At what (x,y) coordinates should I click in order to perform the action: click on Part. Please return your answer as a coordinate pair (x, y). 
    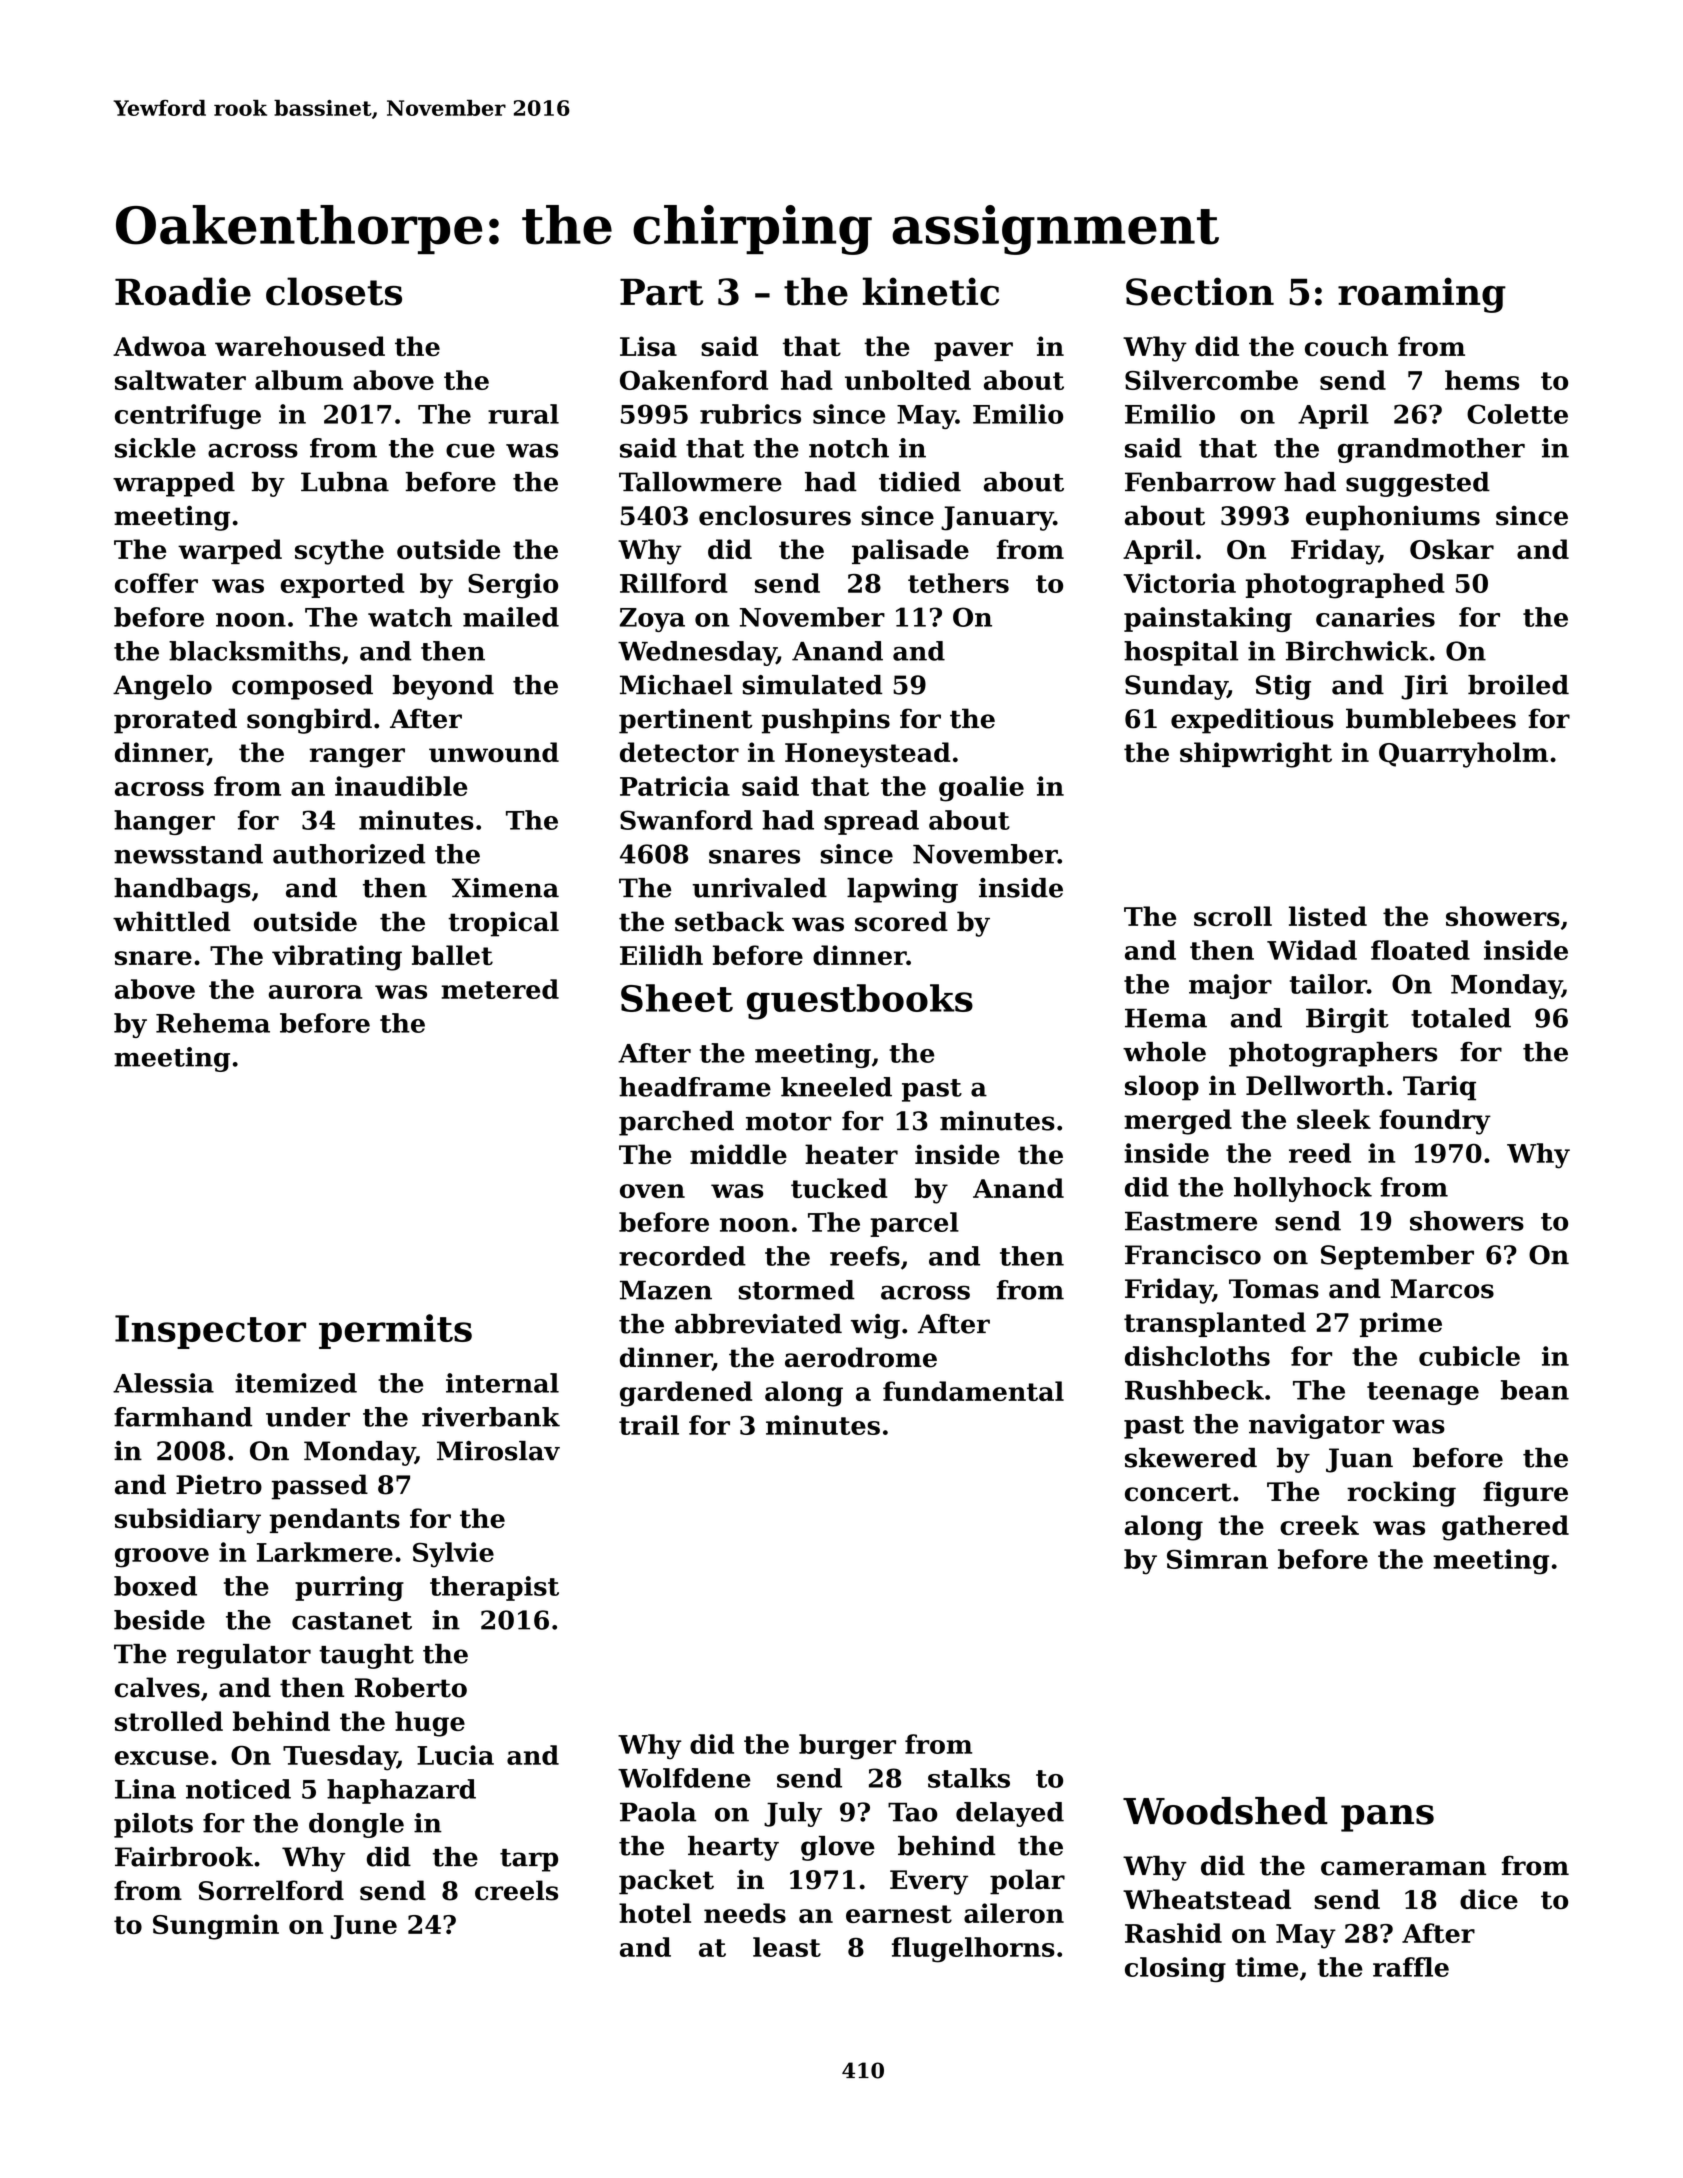
    Looking at the image, I should click on (661, 292).
